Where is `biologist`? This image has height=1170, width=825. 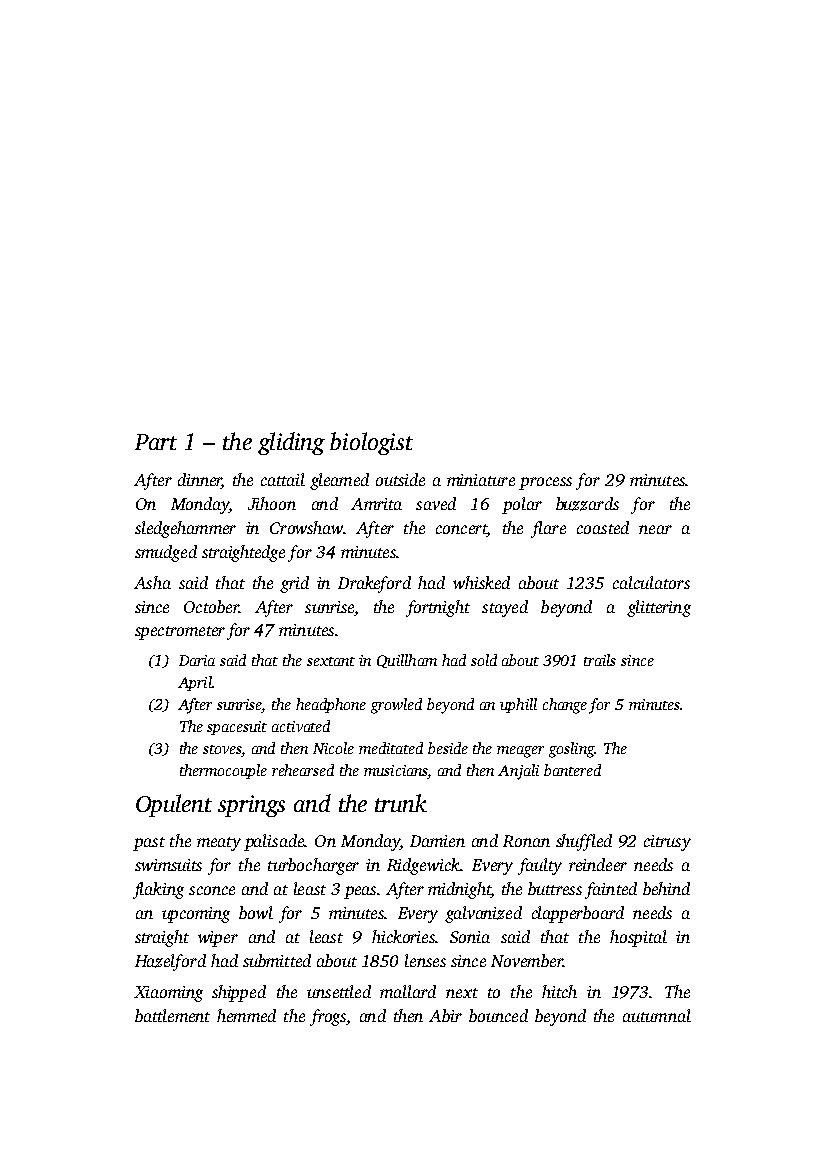 biologist is located at coordinates (371, 443).
